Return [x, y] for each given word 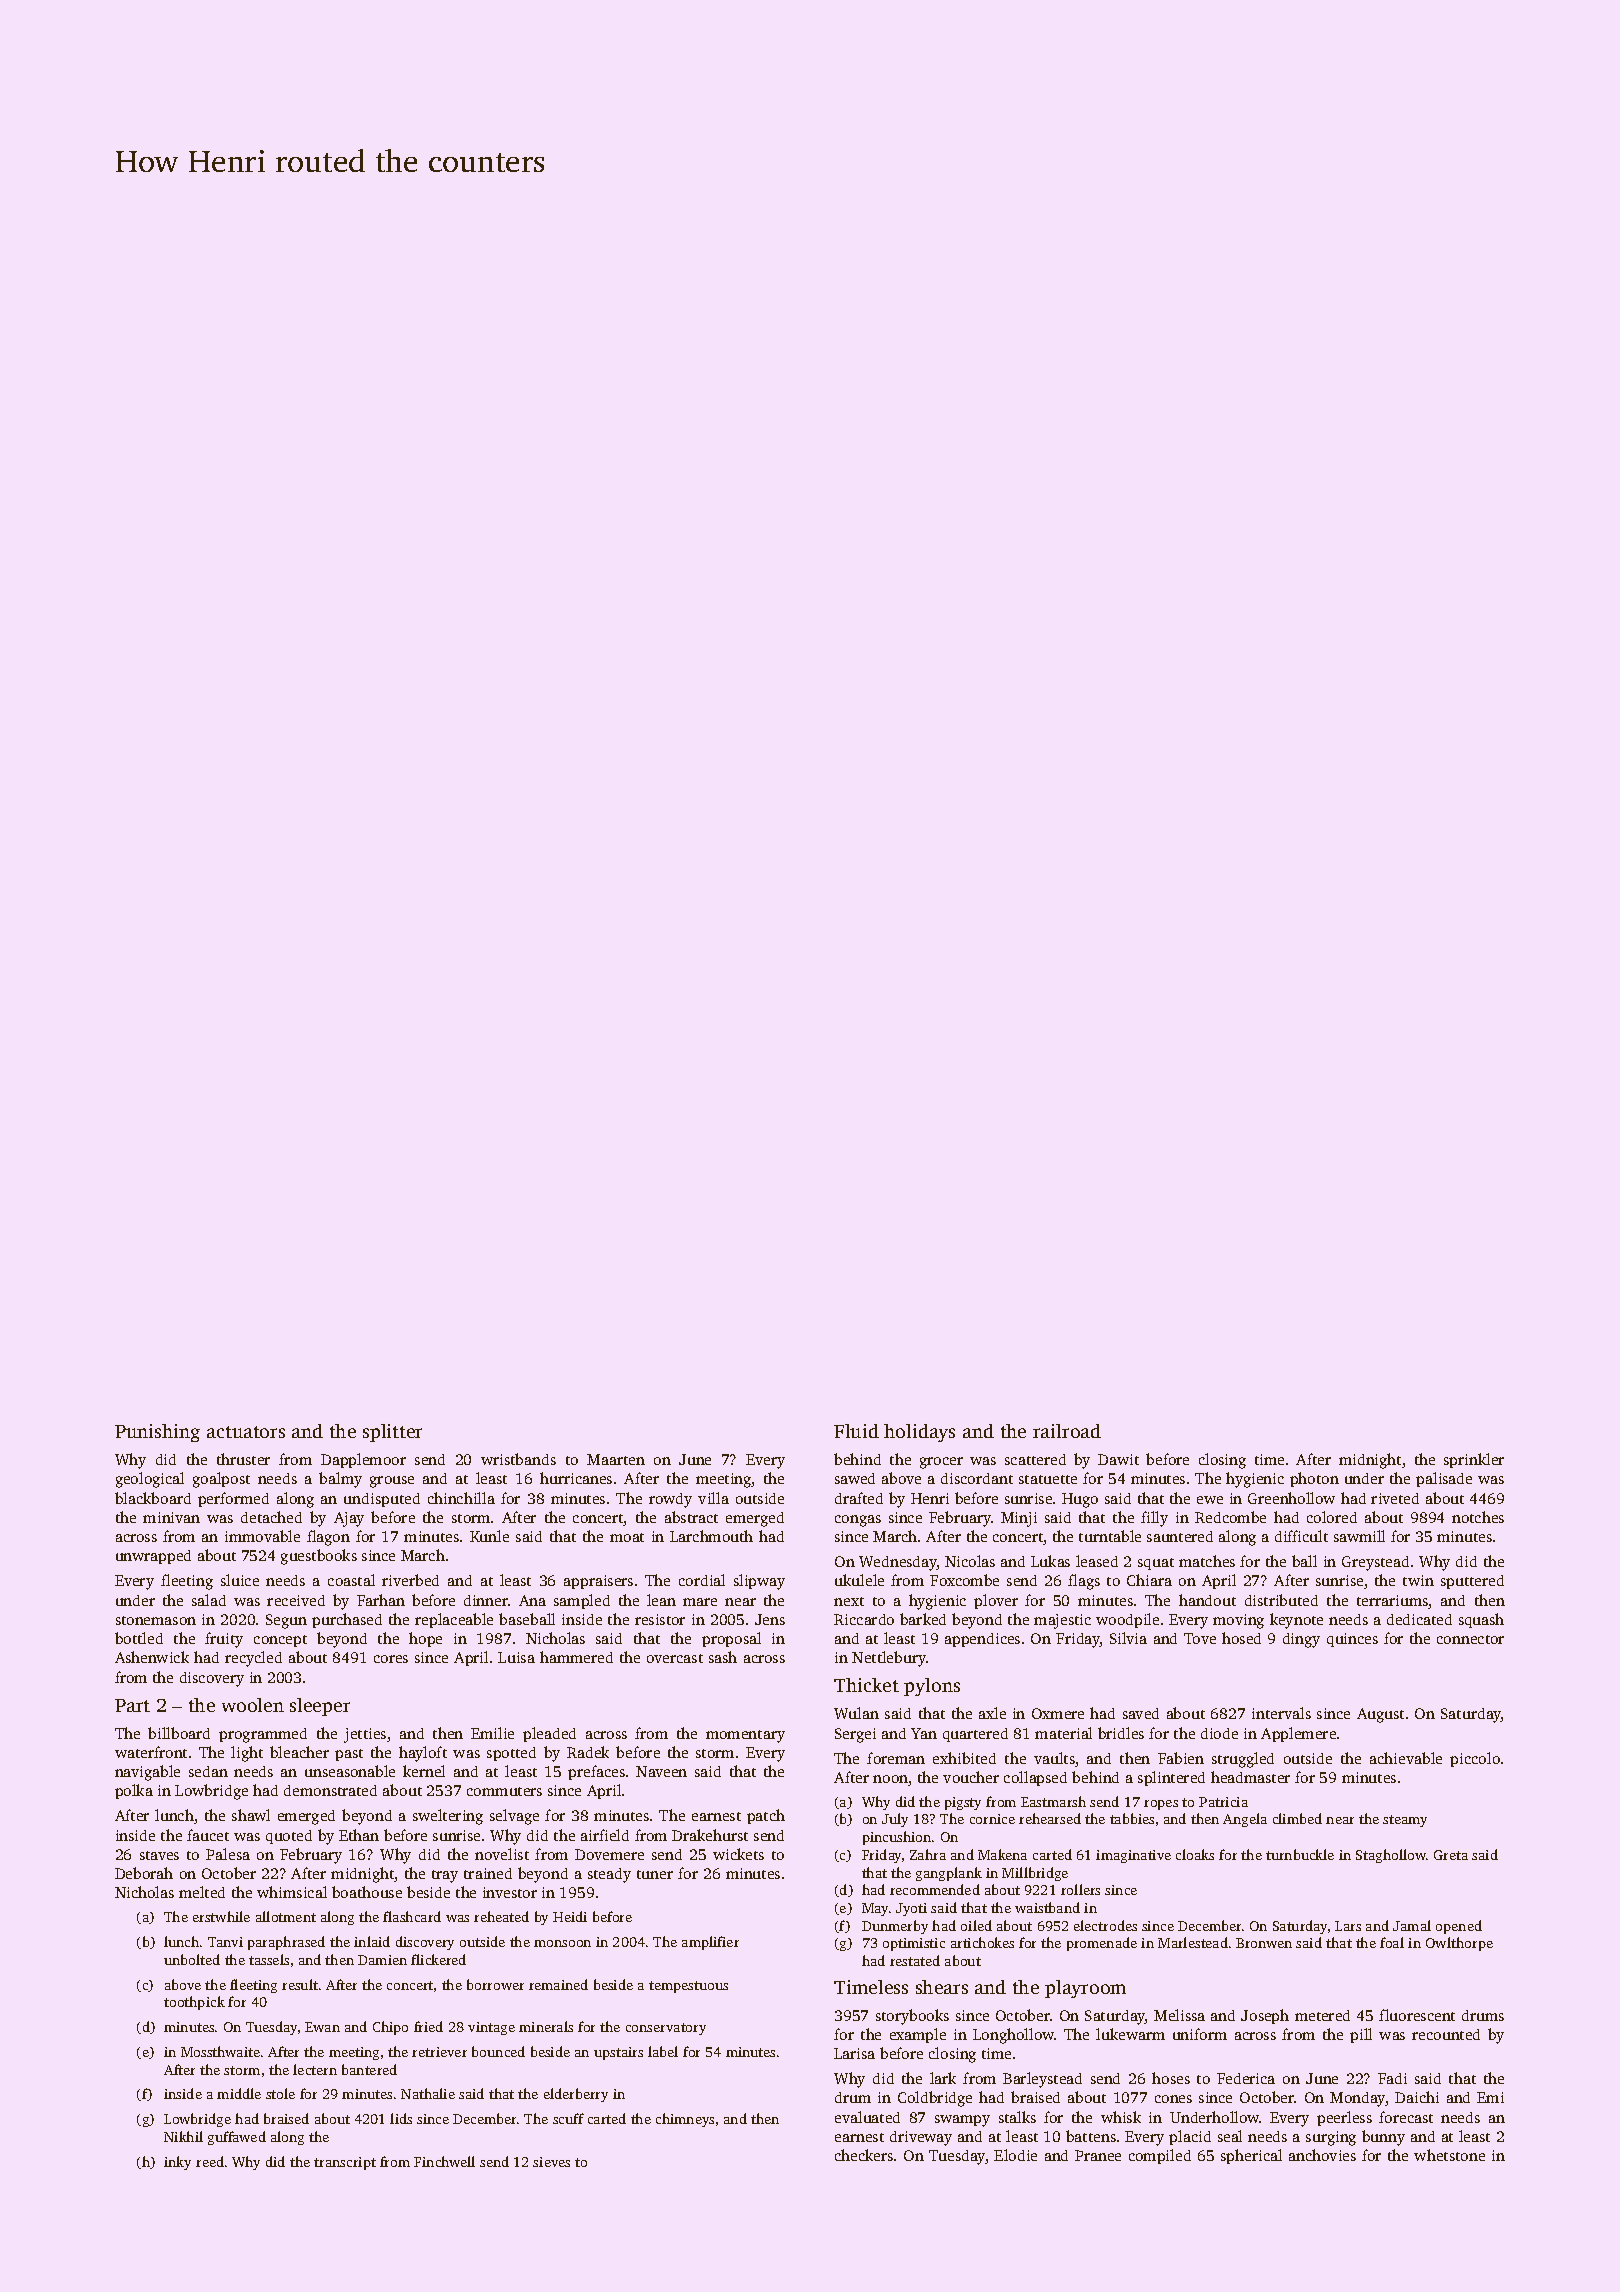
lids [401, 2118]
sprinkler [1474, 1460]
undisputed [382, 1500]
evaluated [867, 2117]
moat [627, 1537]
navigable [147, 1773]
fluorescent [1417, 2015]
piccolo [1475, 1759]
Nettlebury [889, 1659]
